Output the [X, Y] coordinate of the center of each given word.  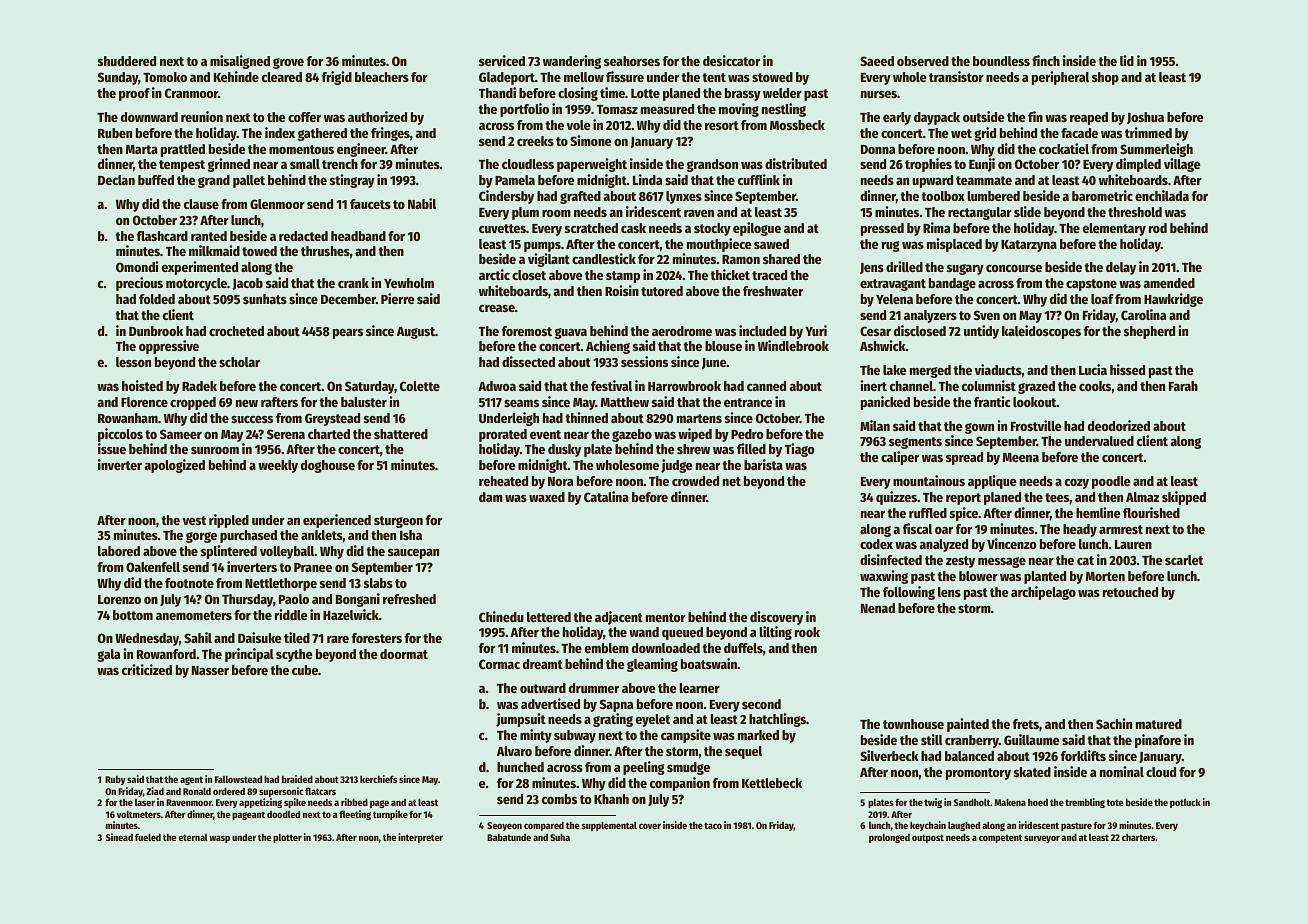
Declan [116, 180]
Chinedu [501, 616]
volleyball [287, 552]
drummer [594, 688]
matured [1159, 724]
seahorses [632, 61]
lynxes [684, 197]
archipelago [1043, 593]
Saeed [877, 61]
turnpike [390, 815]
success [252, 419]
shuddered [127, 61]
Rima [936, 227]
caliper [900, 458]
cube [305, 670]
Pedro [747, 434]
